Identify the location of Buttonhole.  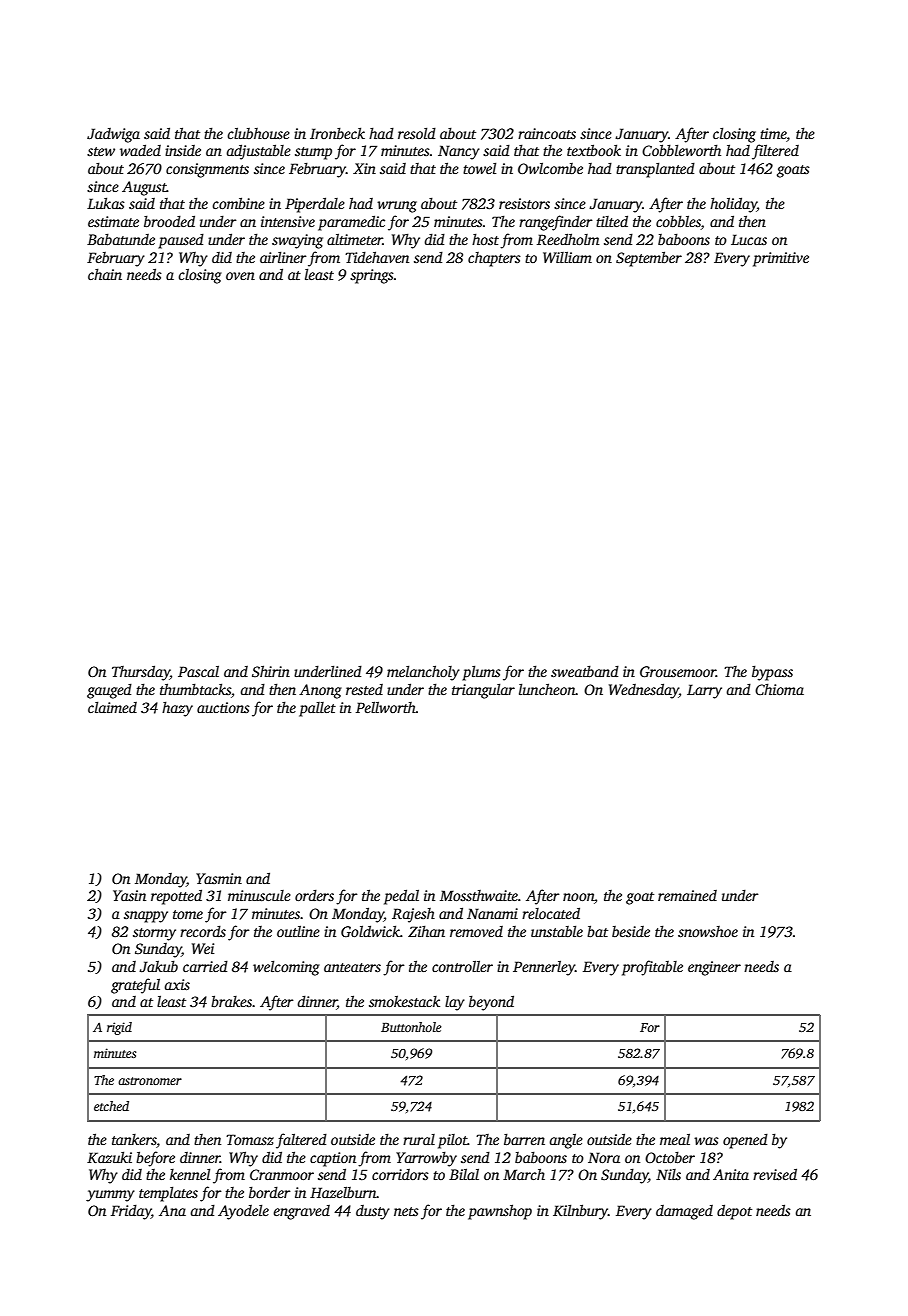
(411, 1027).
